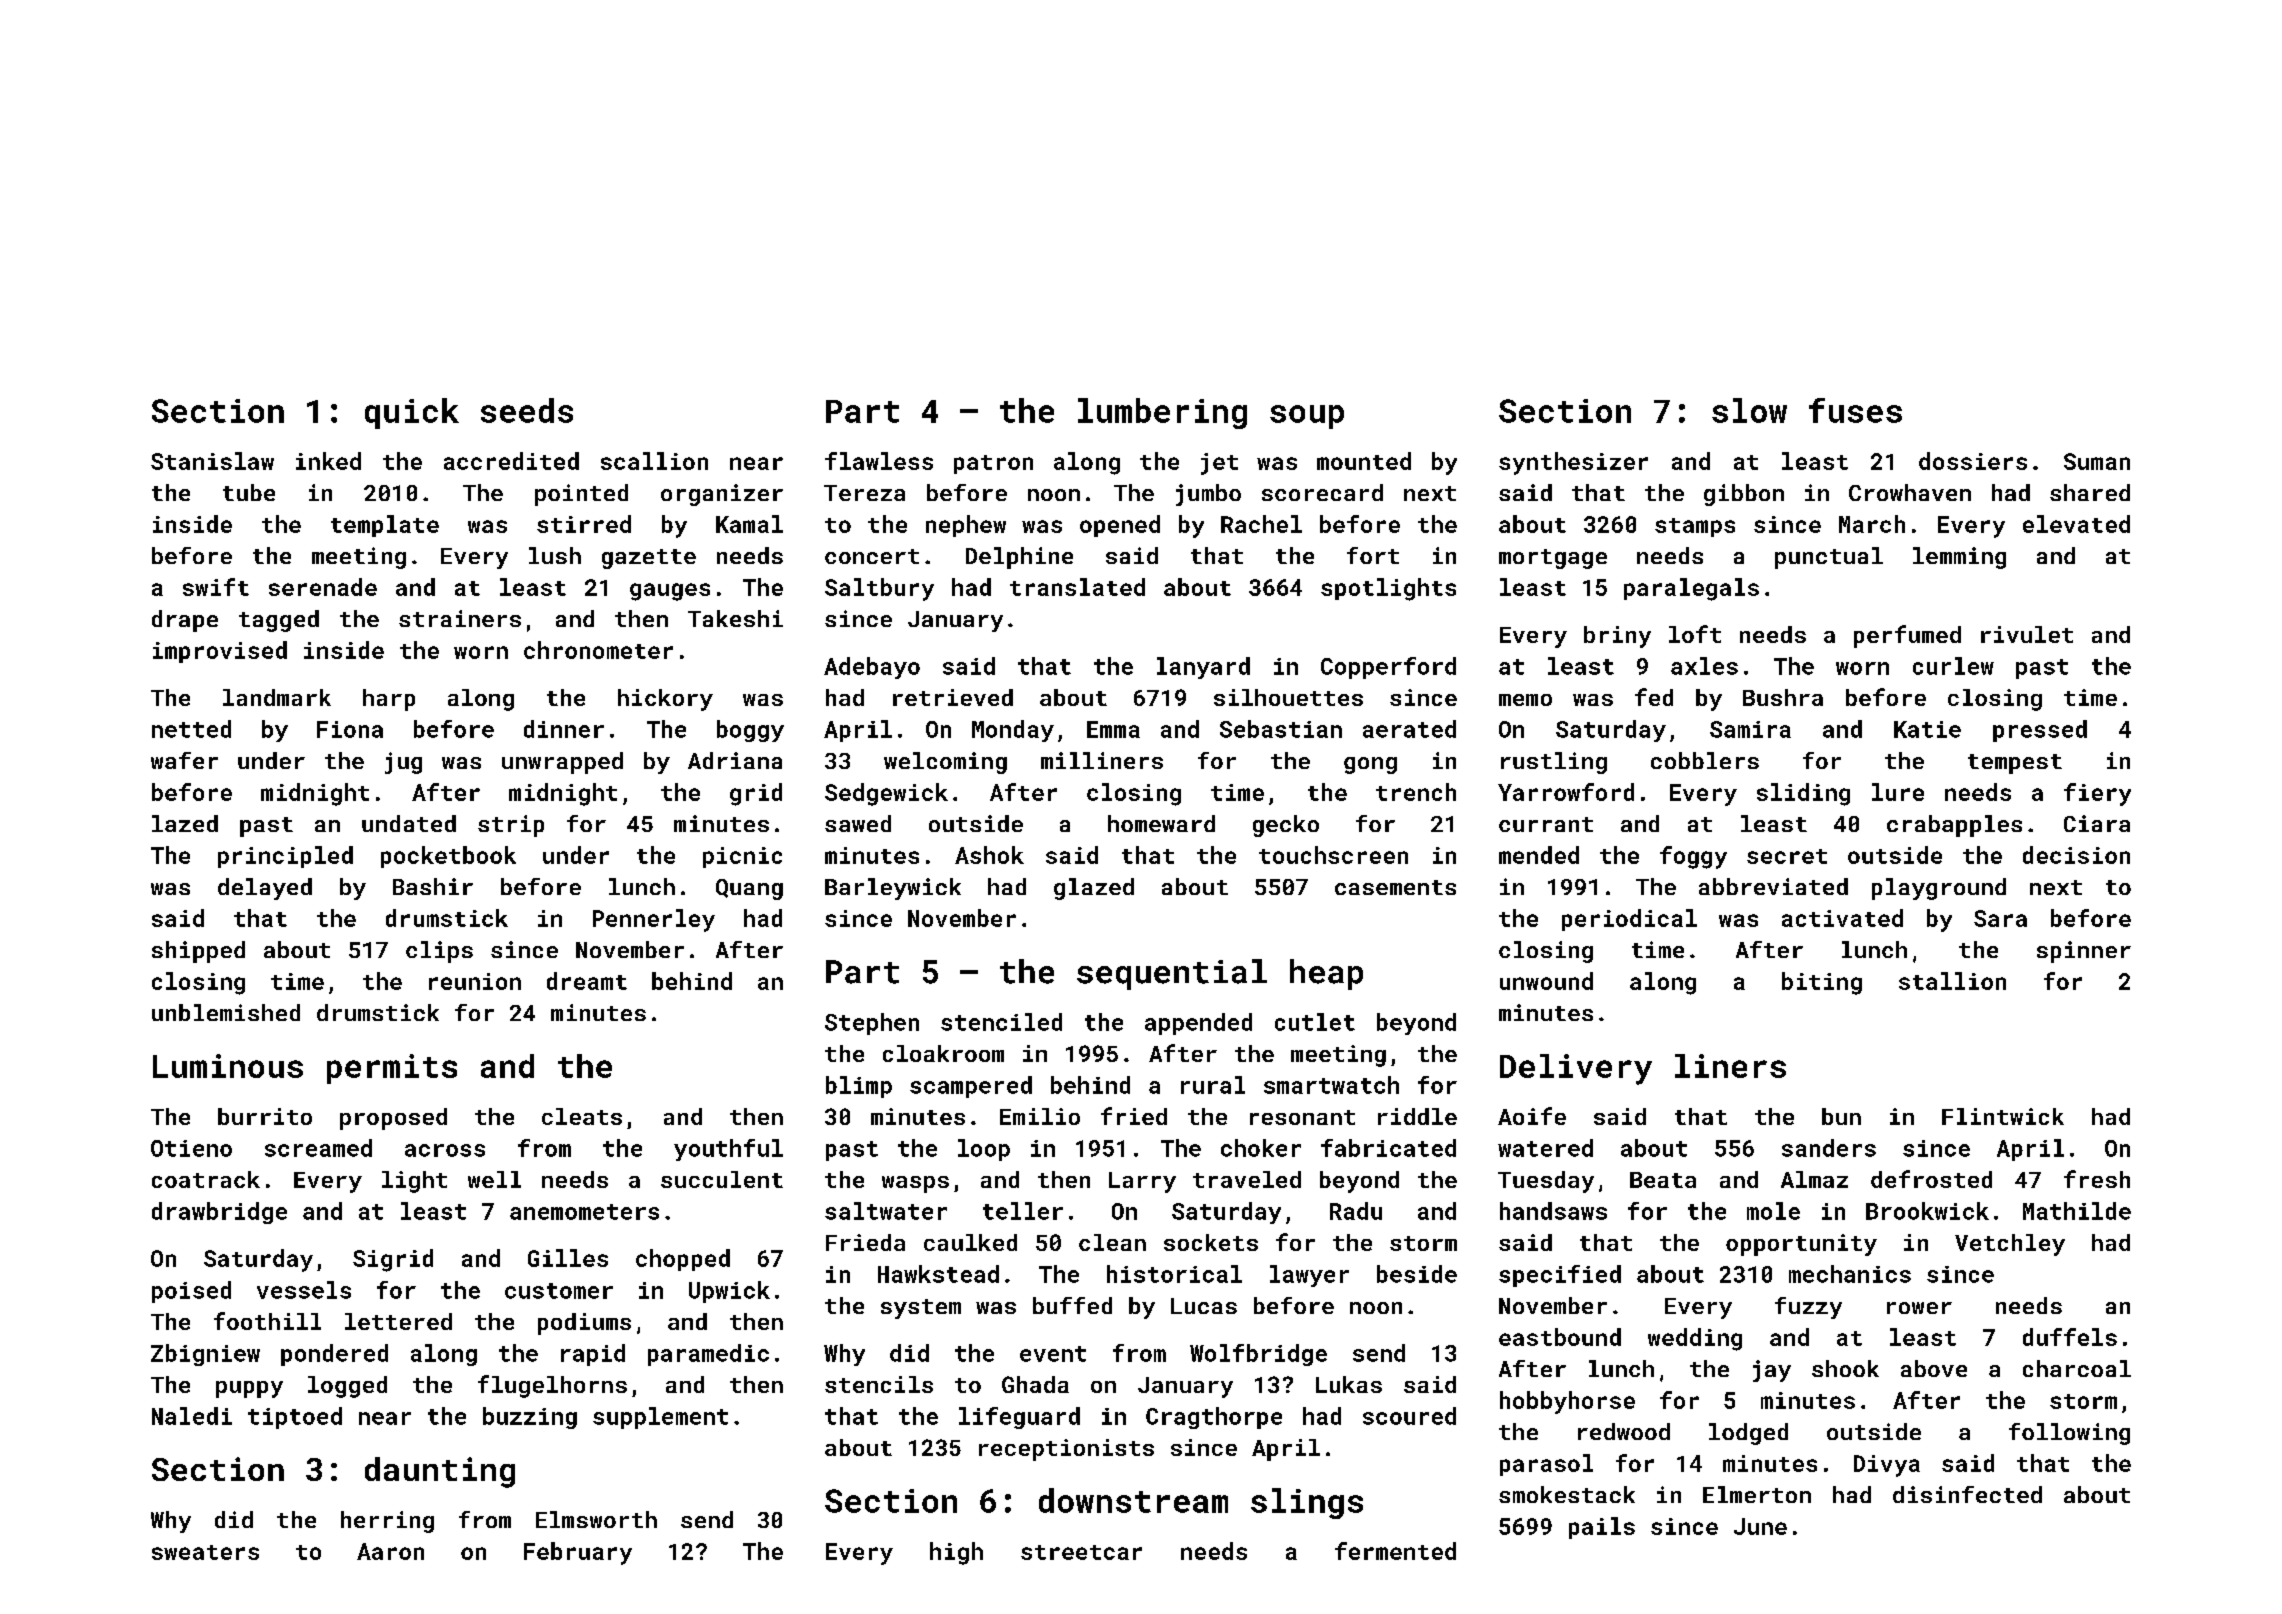  I want to click on stirred, so click(584, 524).
